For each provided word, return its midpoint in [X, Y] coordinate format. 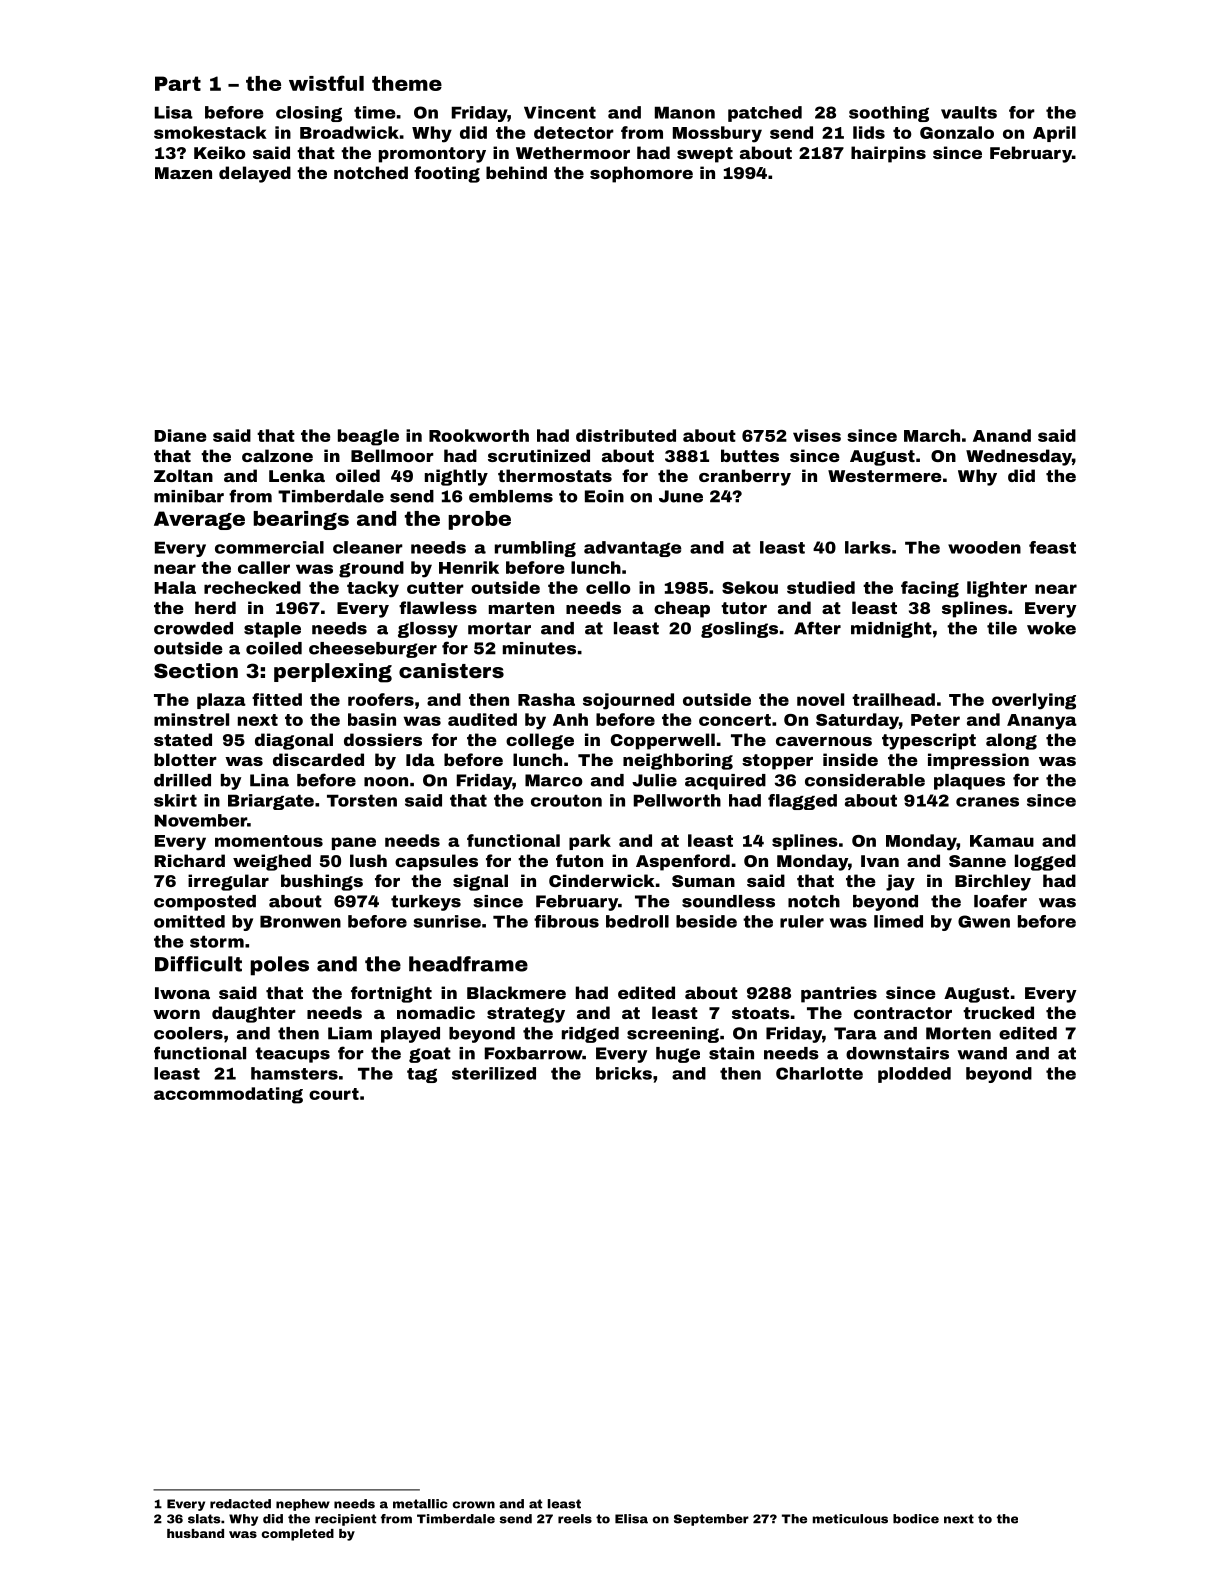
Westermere [885, 476]
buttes [750, 455]
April [1054, 134]
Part [178, 83]
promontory [432, 155]
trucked [998, 1012]
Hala [175, 587]
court [334, 1094]
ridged [590, 1035]
